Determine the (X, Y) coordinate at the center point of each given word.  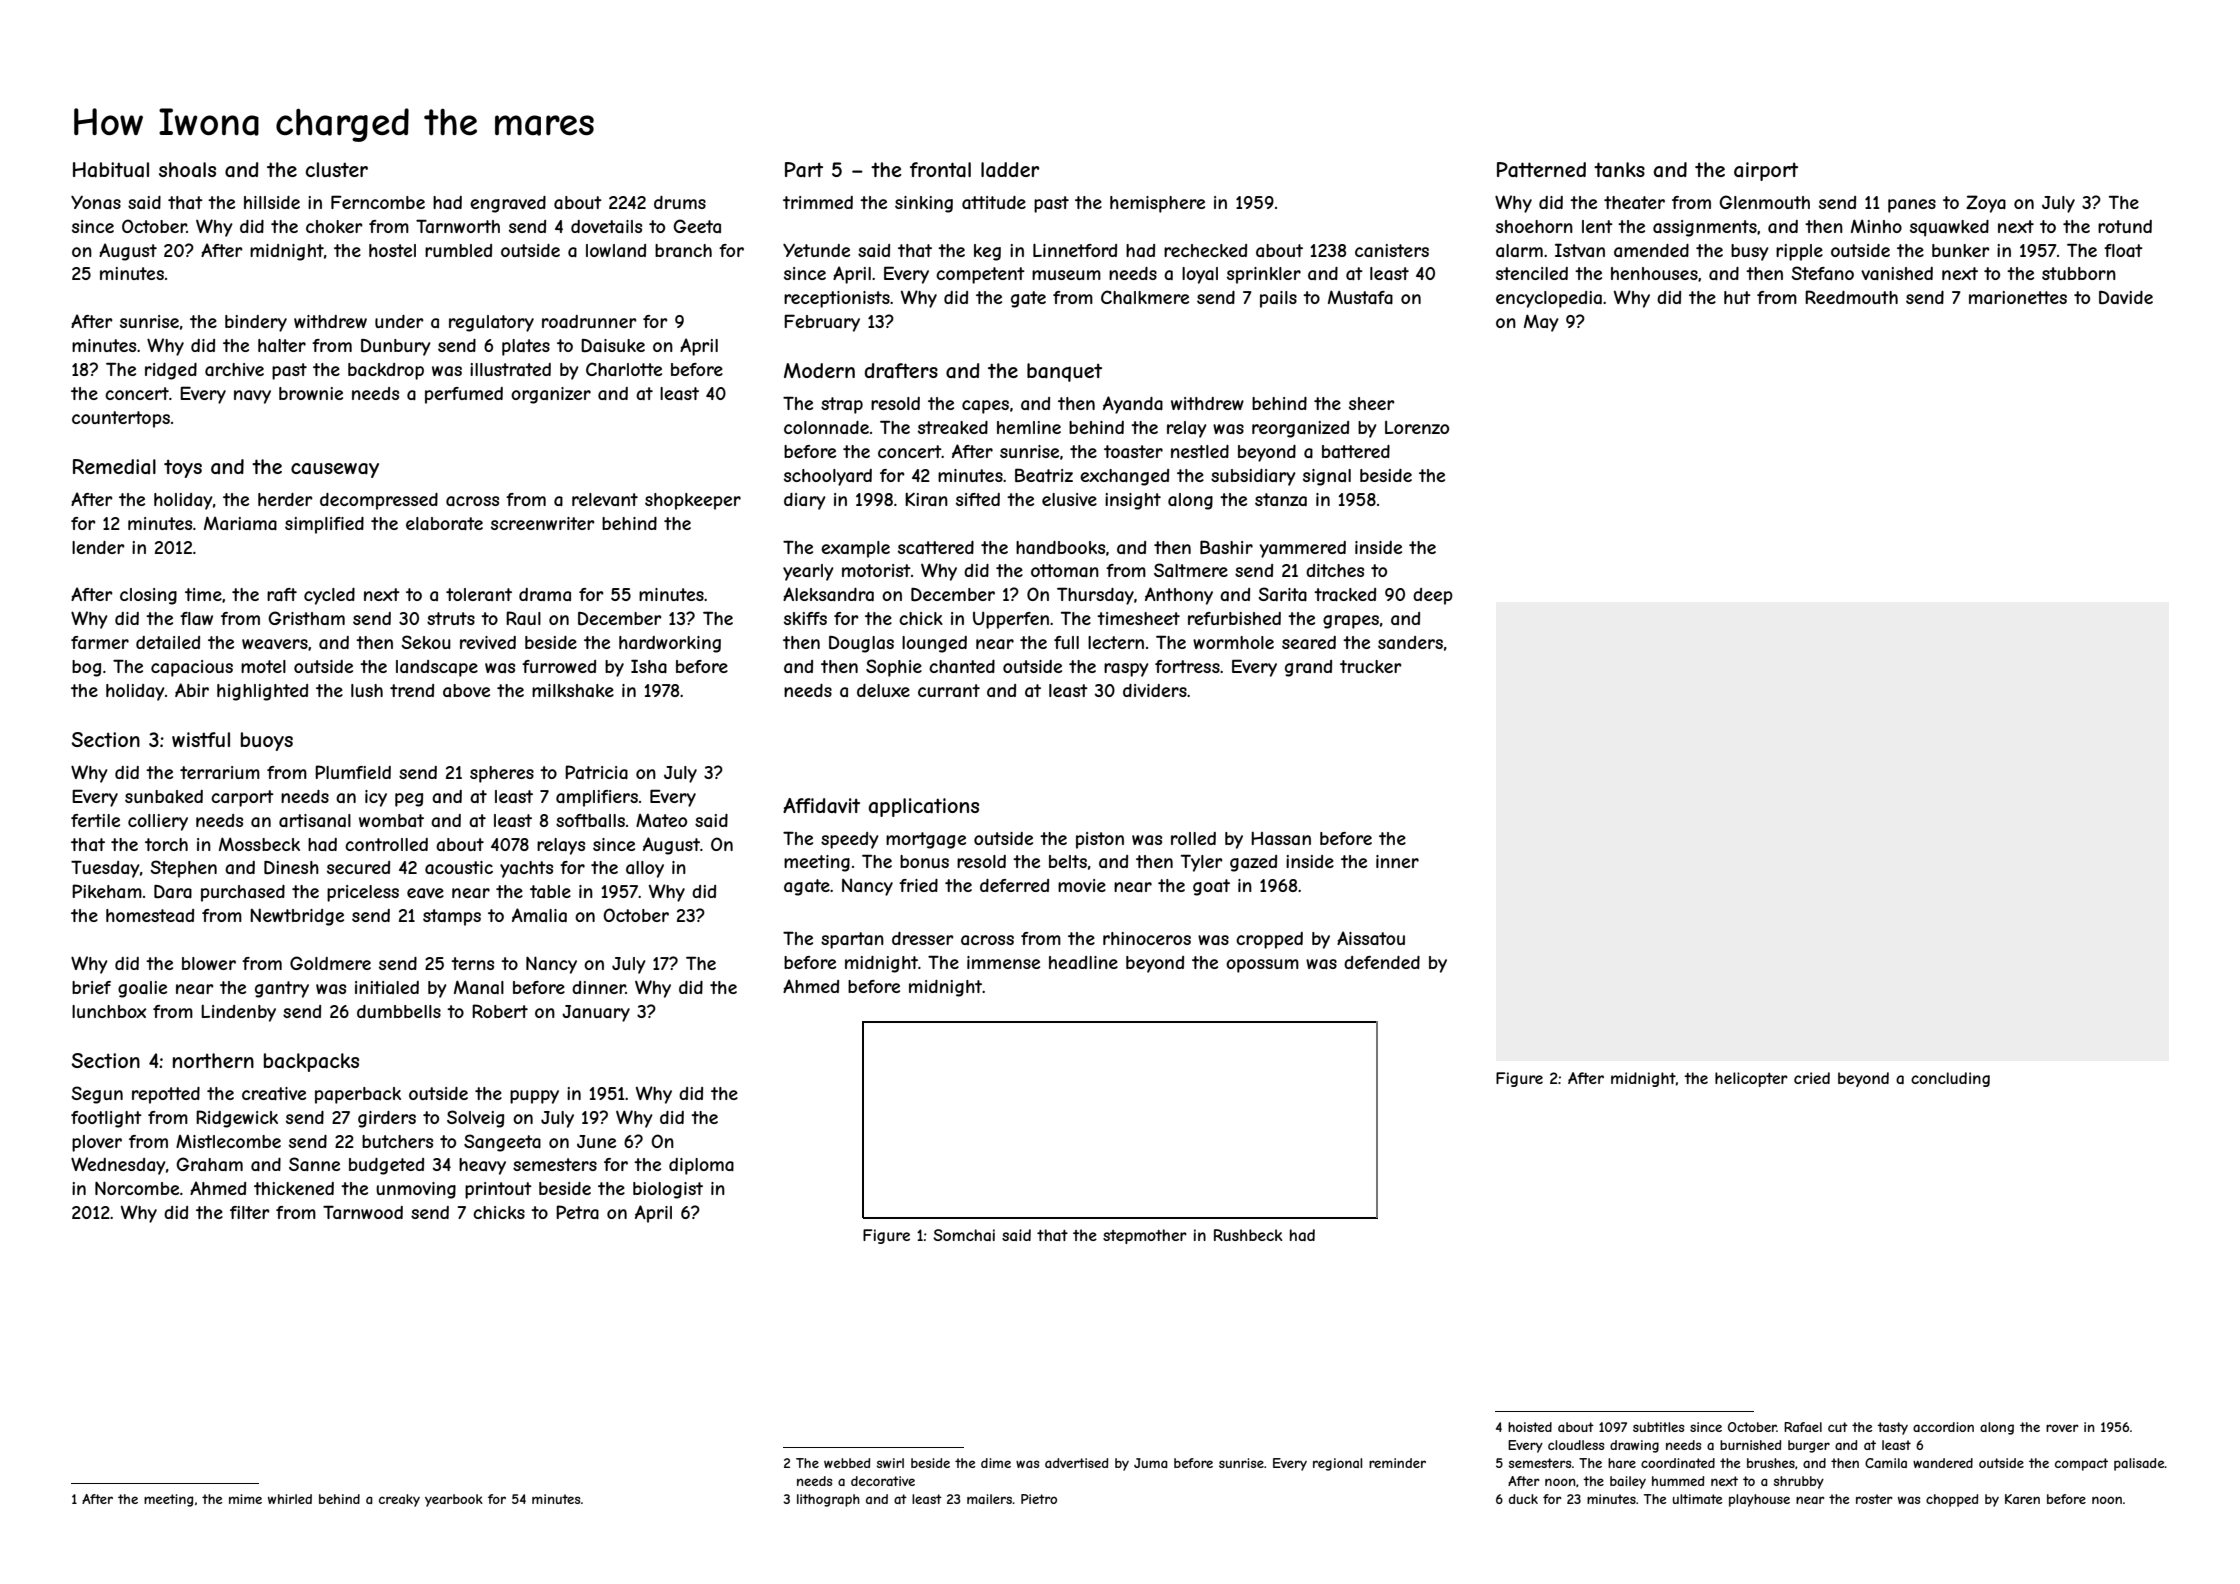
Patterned (1541, 170)
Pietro (1039, 1499)
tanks (1619, 170)
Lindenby (238, 1013)
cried (1812, 1078)
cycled (329, 596)
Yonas (96, 202)
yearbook (454, 1500)
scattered (936, 547)
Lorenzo (1417, 427)
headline (1083, 962)
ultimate (1697, 1499)
